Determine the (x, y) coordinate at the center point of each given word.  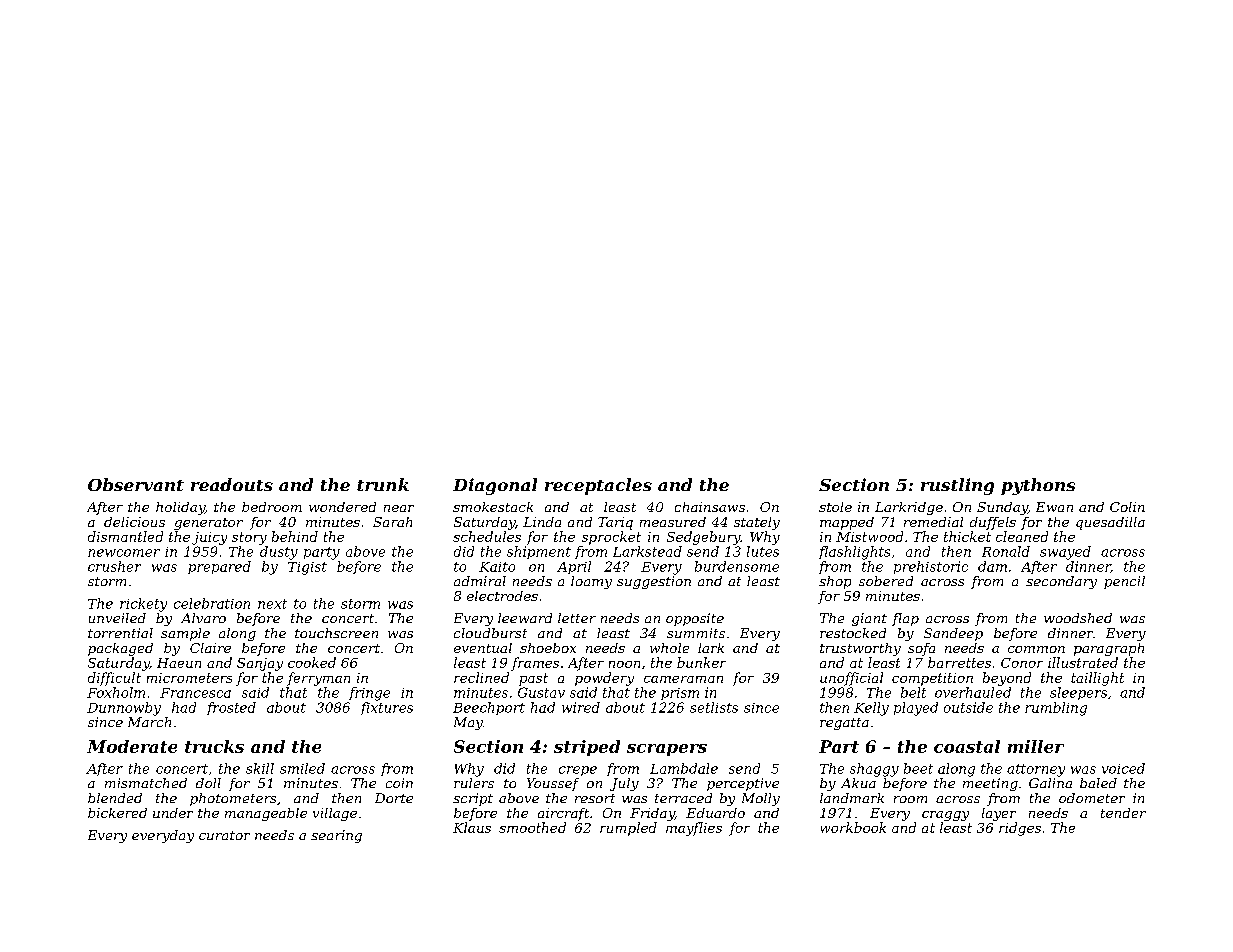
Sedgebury (704, 538)
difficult (114, 679)
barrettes (959, 662)
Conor (1022, 663)
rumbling (1056, 709)
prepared (219, 567)
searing (336, 836)
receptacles (598, 486)
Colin (1127, 507)
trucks (214, 746)
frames (535, 664)
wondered (342, 507)
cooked (312, 662)
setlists (714, 707)
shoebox (548, 648)
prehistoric (931, 567)
